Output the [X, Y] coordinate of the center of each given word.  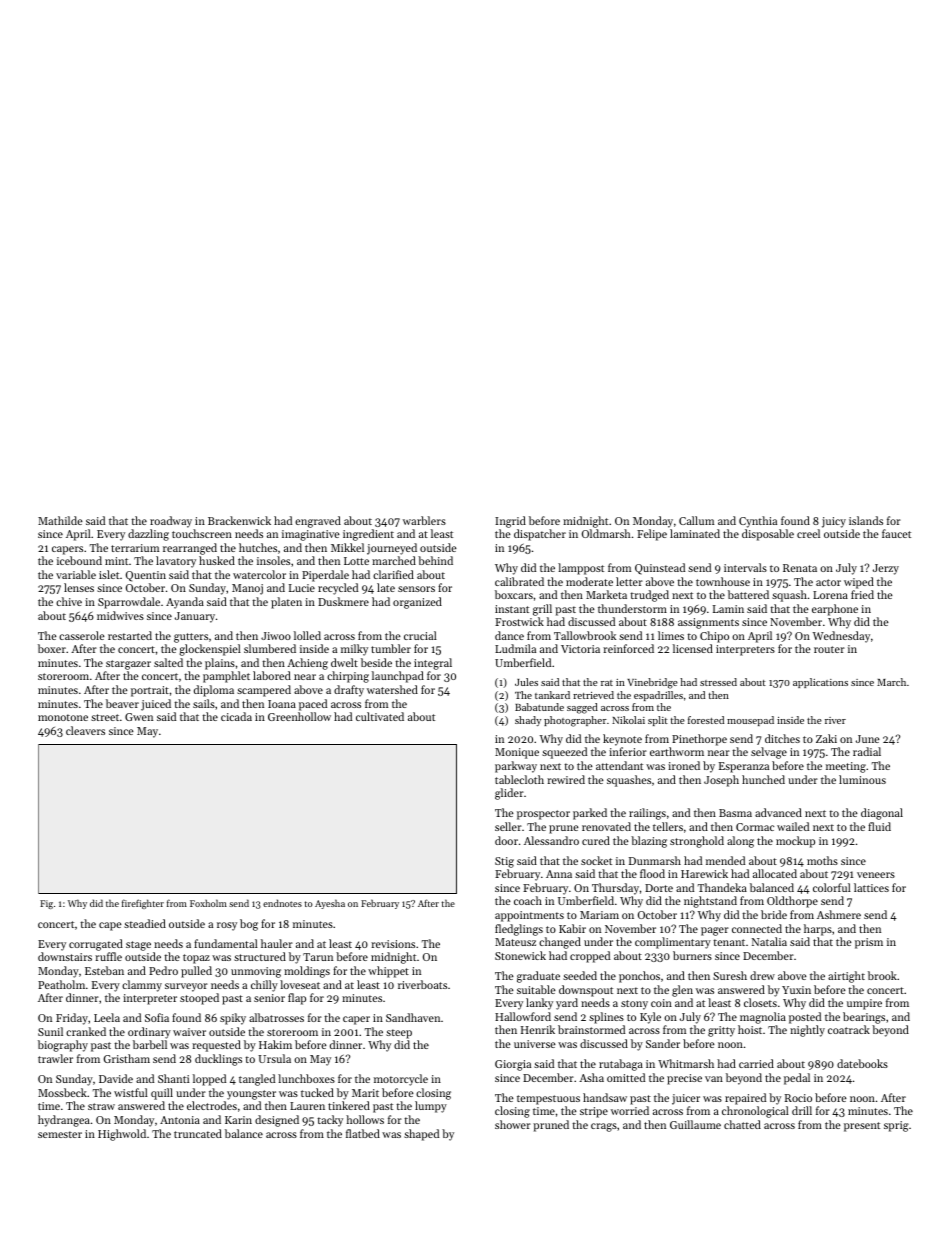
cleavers [85, 730]
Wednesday [841, 637]
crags [604, 1127]
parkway [516, 767]
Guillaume [695, 1124]
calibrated [519, 581]
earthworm [677, 751]
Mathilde [60, 520]
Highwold [122, 1135]
